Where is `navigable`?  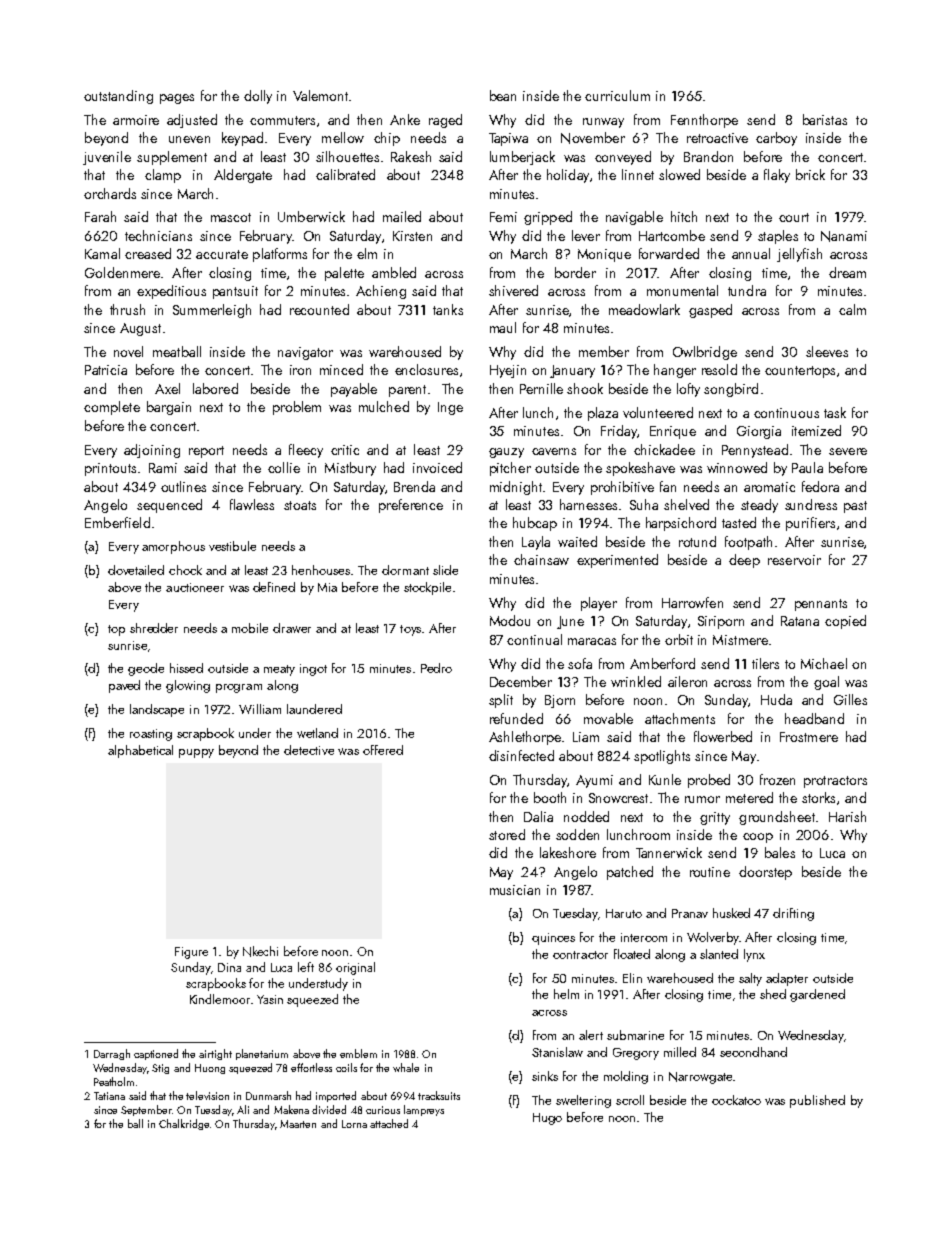 navigable is located at coordinates (634, 218).
